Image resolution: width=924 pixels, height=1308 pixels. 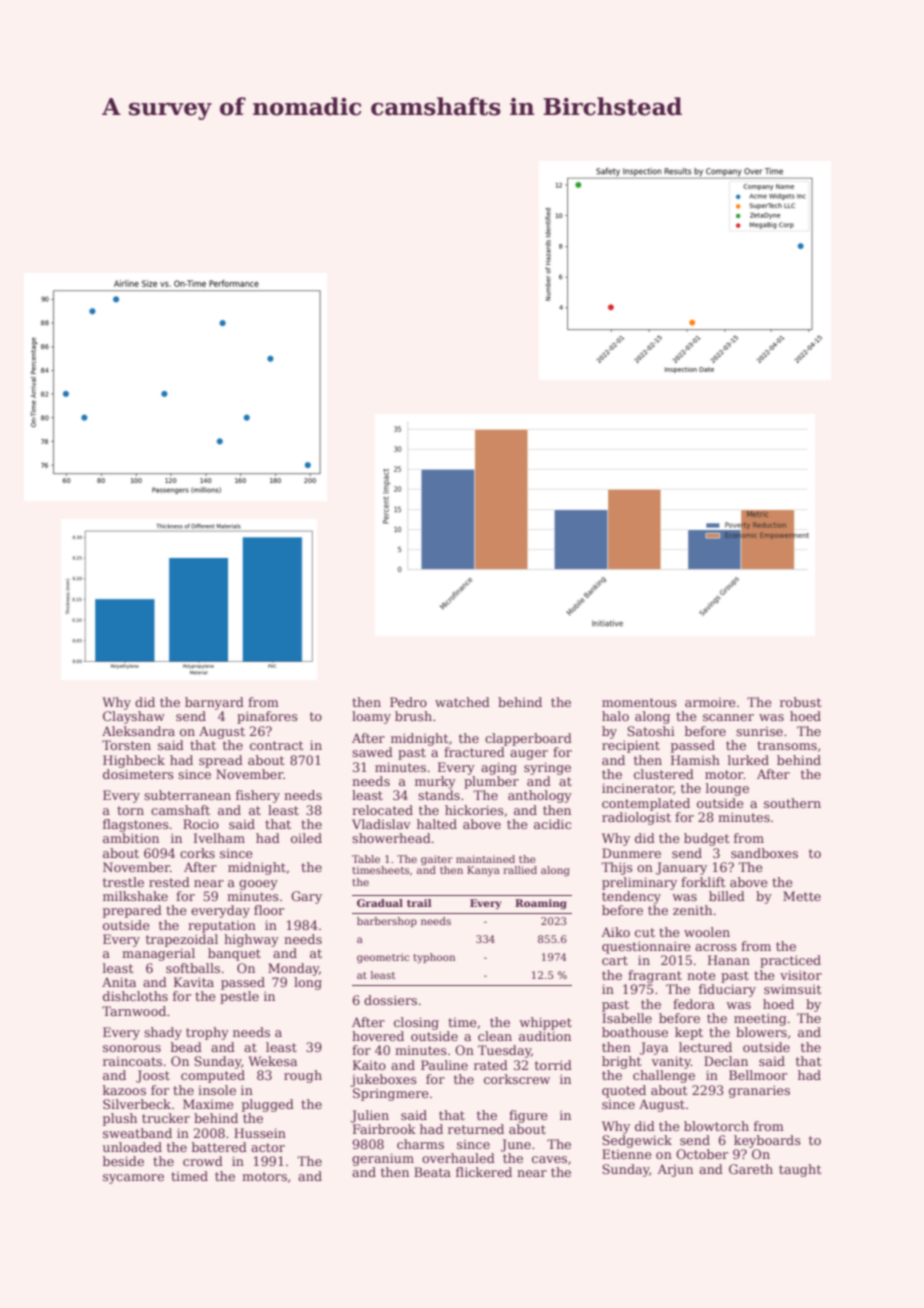 What do you see at coordinates (801, 975) in the page?
I see `visitor` at bounding box center [801, 975].
